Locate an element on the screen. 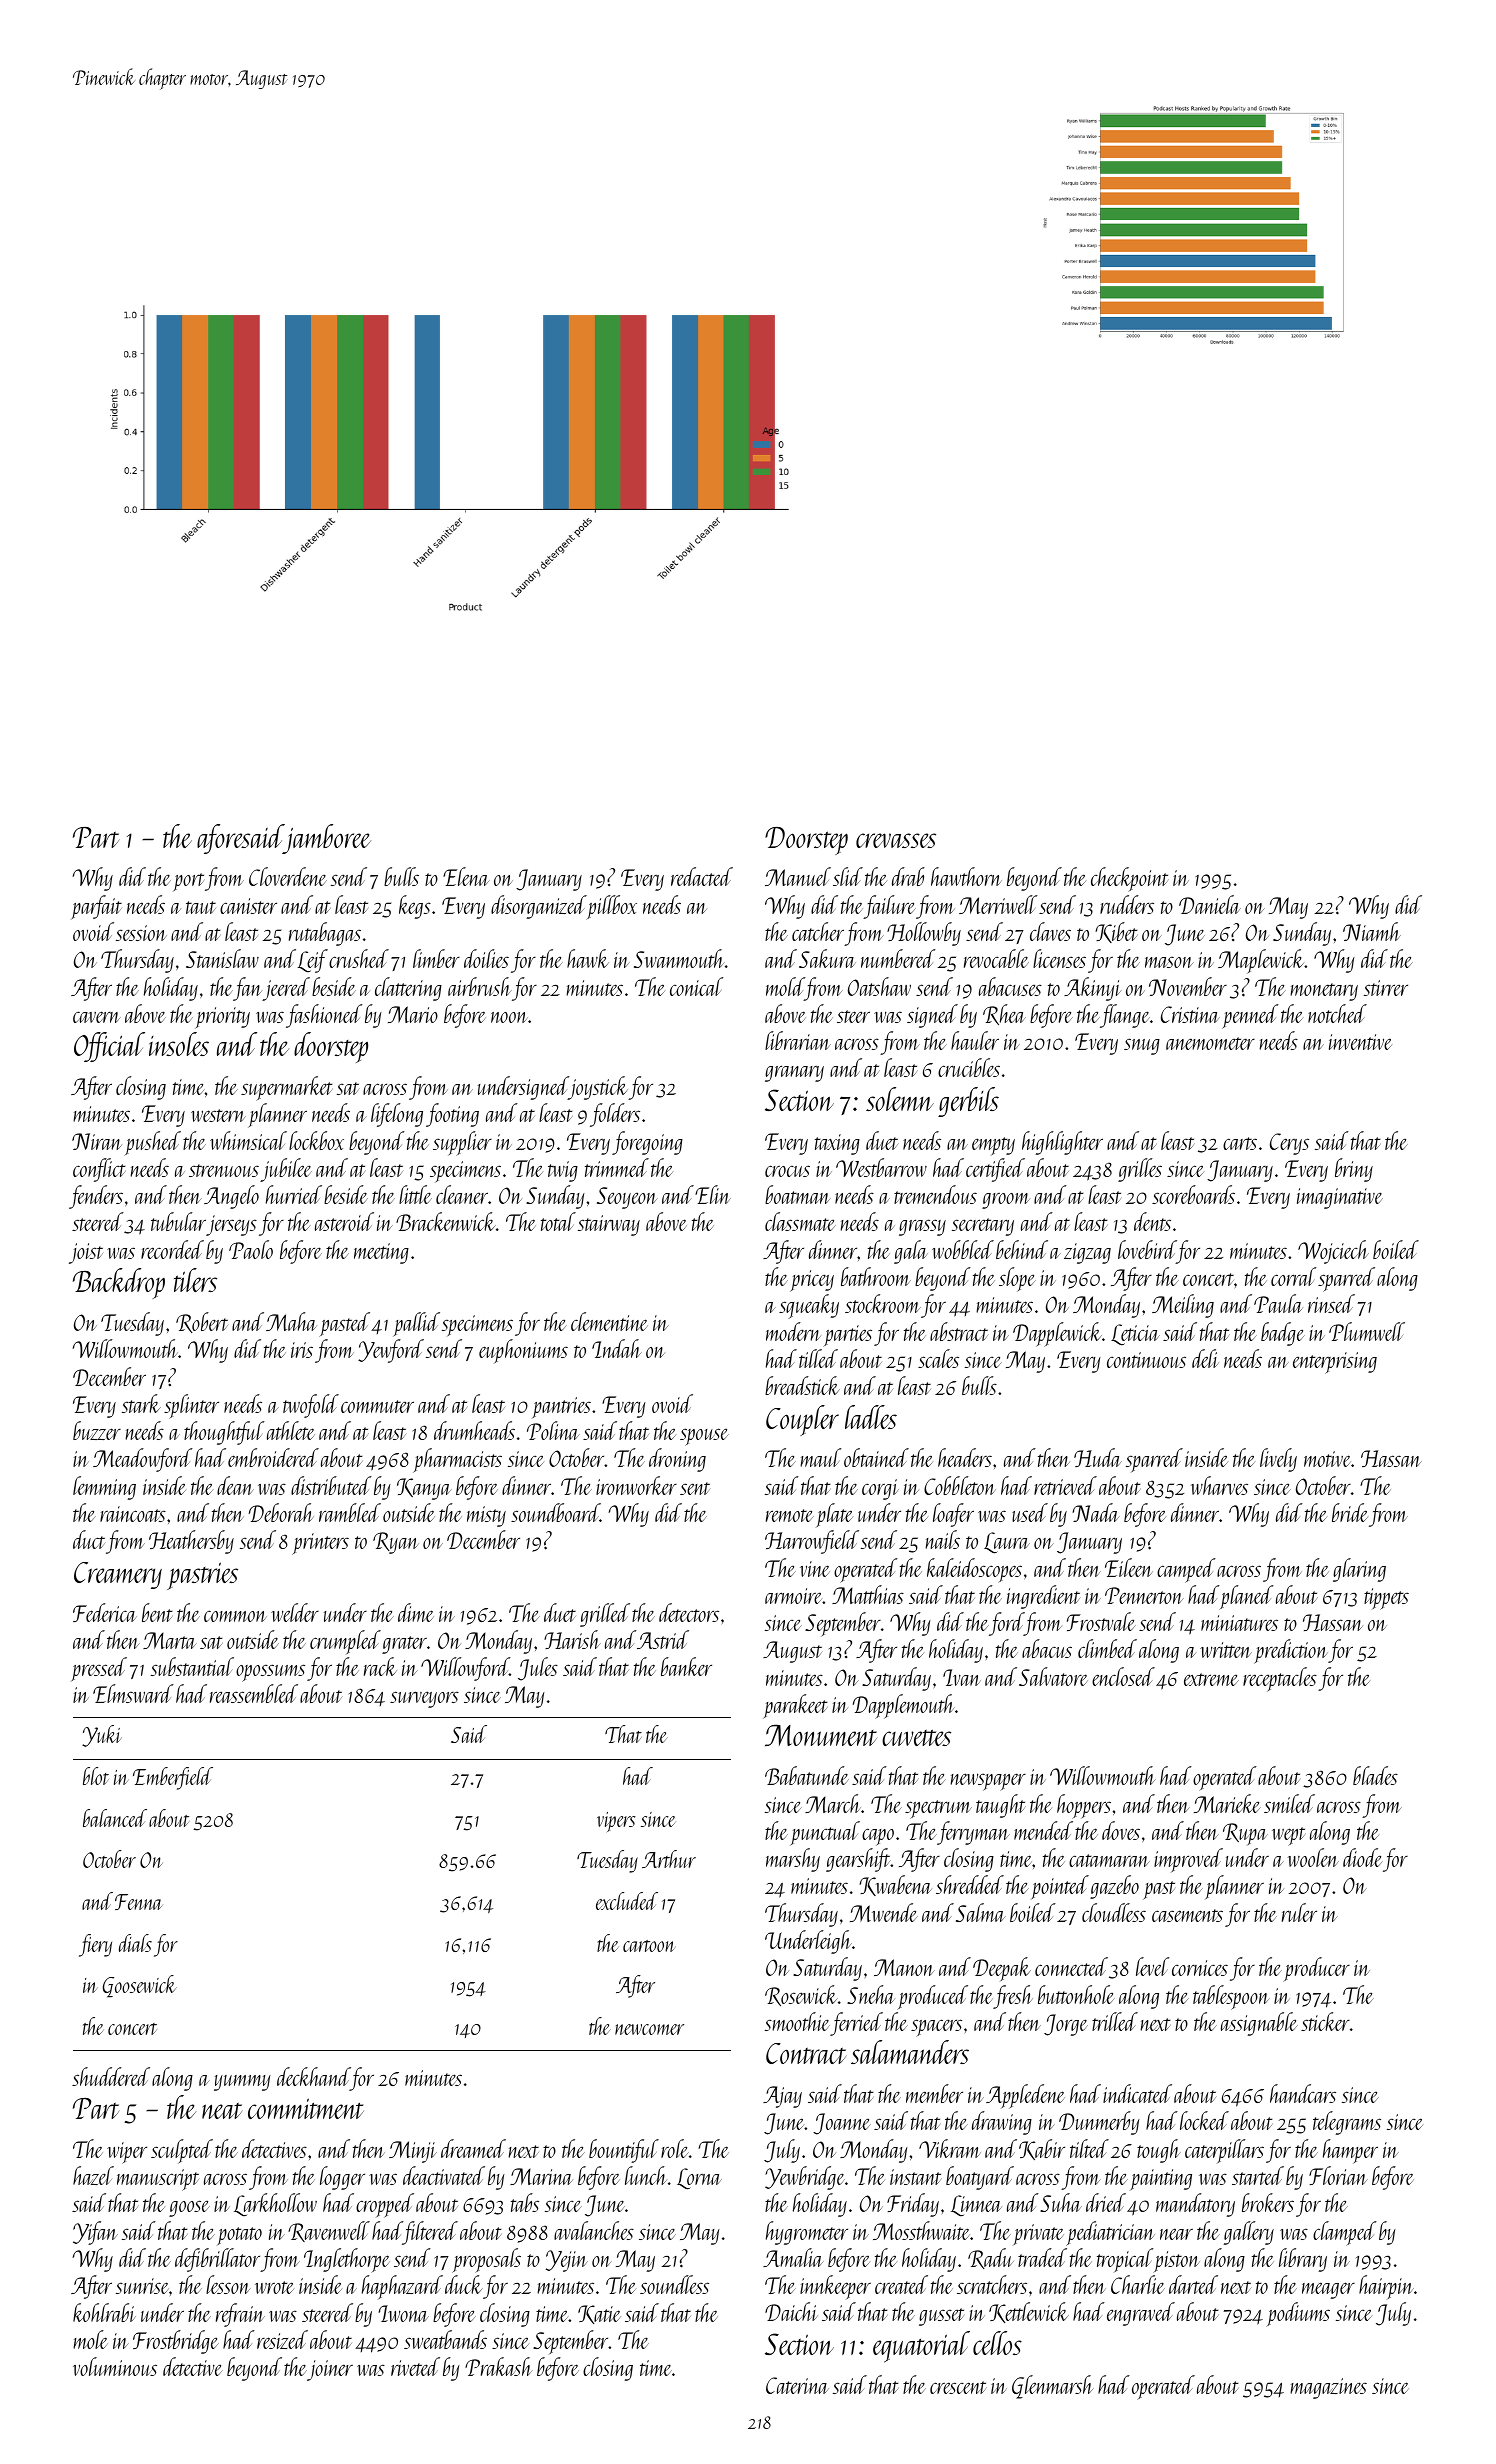  Daniela is located at coordinates (1210, 904).
